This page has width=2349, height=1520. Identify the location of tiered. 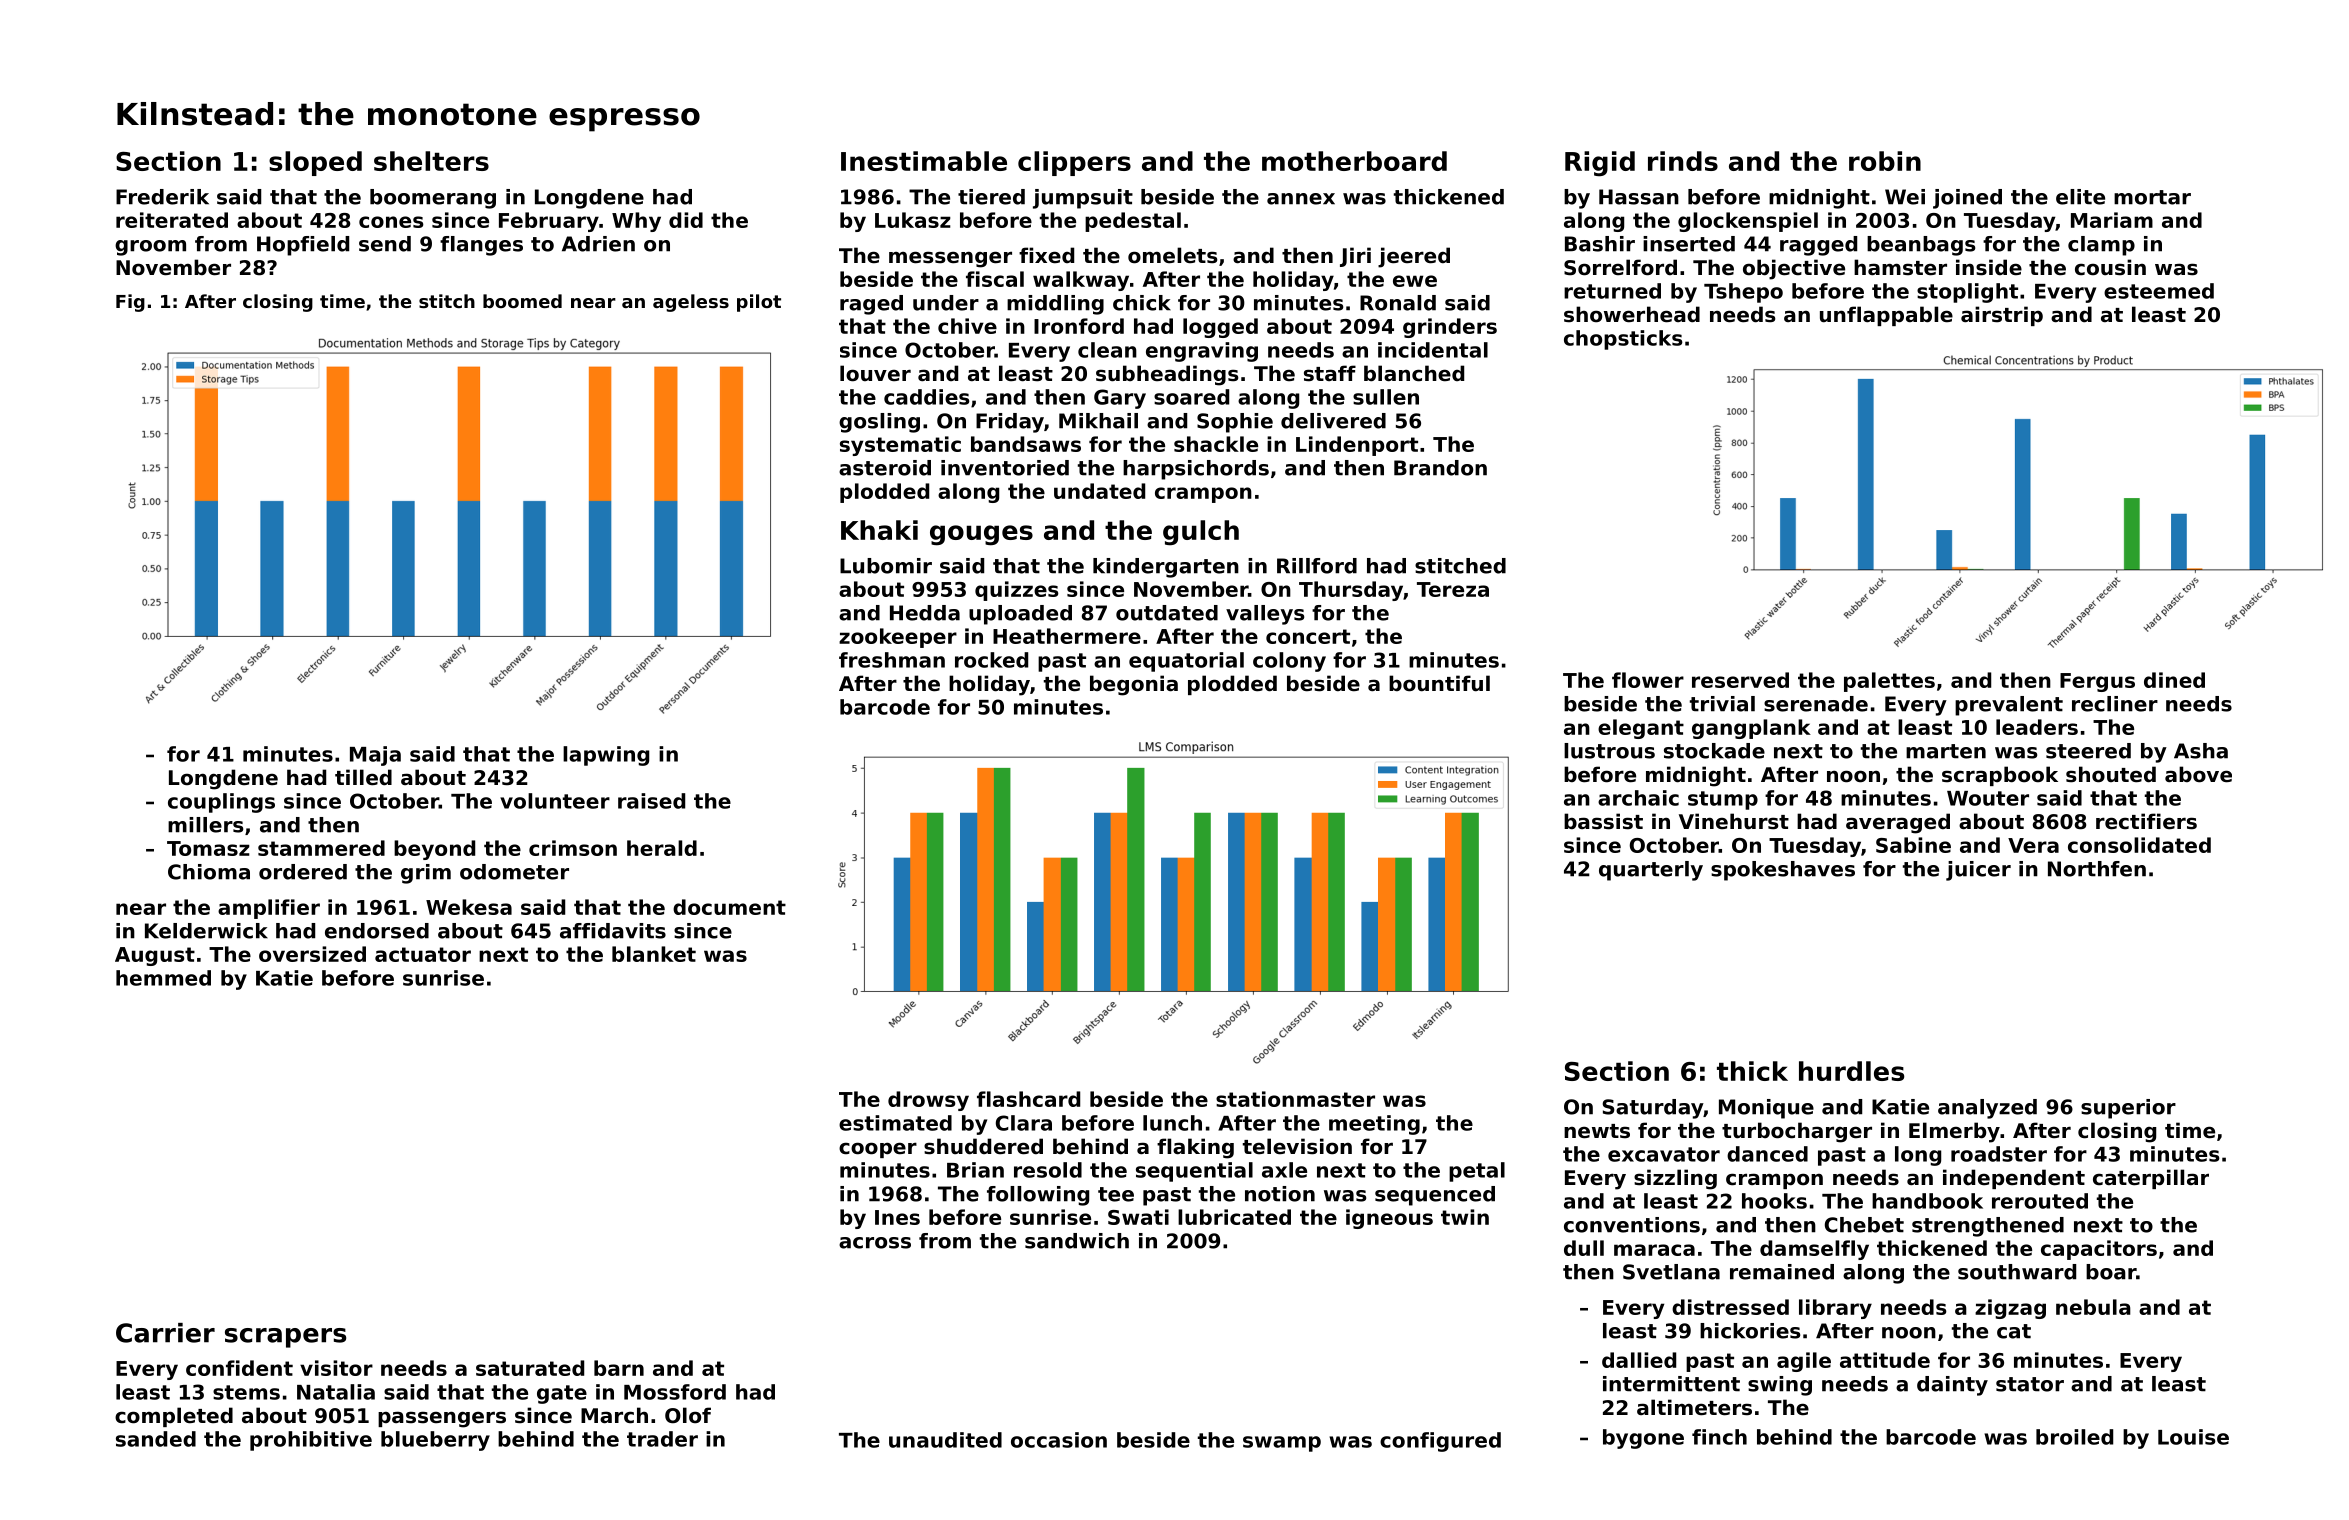
(991, 197).
